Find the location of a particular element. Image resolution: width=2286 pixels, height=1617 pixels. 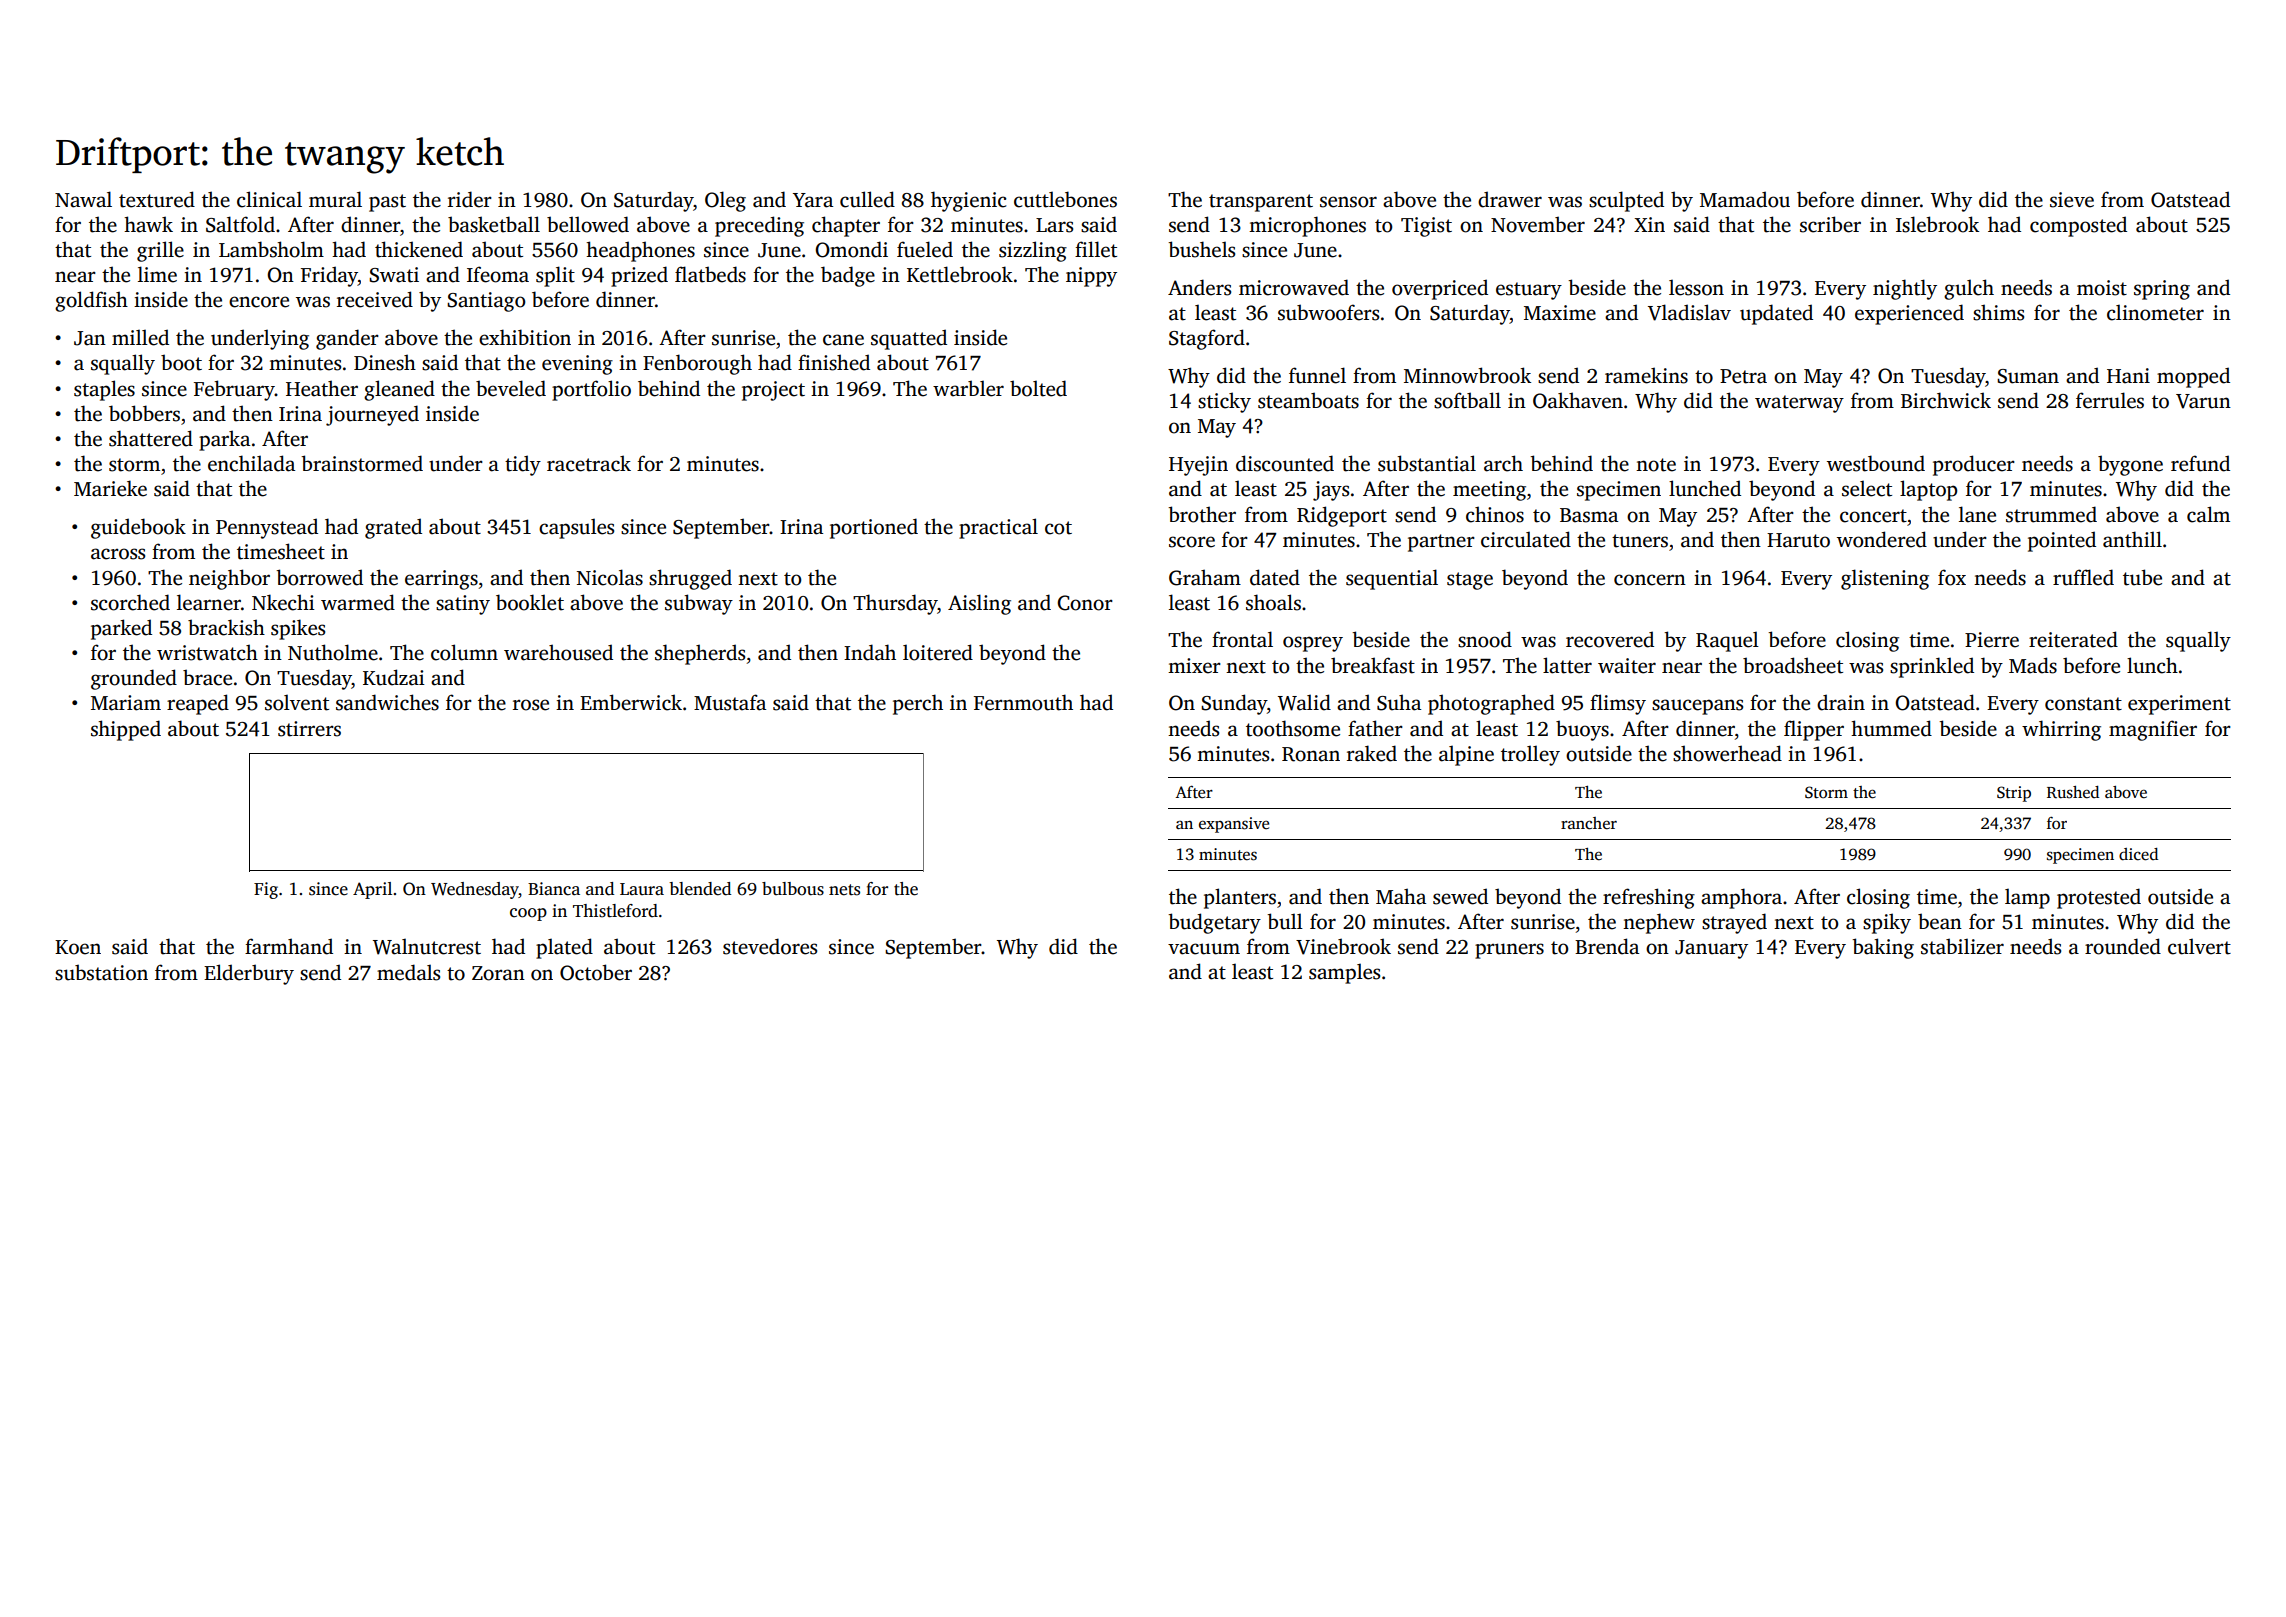

Birchwick is located at coordinates (1946, 400).
